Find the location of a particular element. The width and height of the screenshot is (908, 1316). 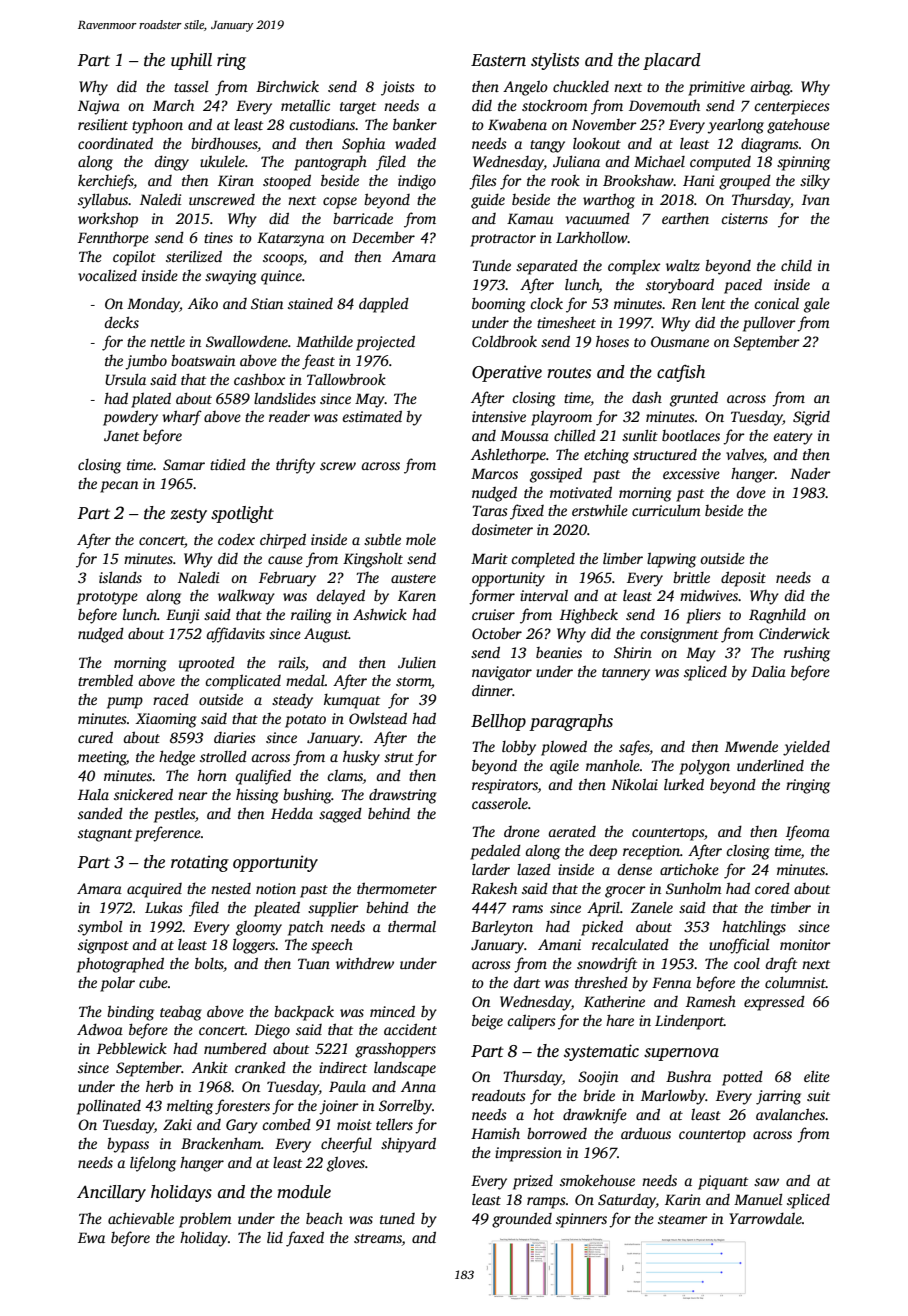

achievable is located at coordinates (141, 1218).
